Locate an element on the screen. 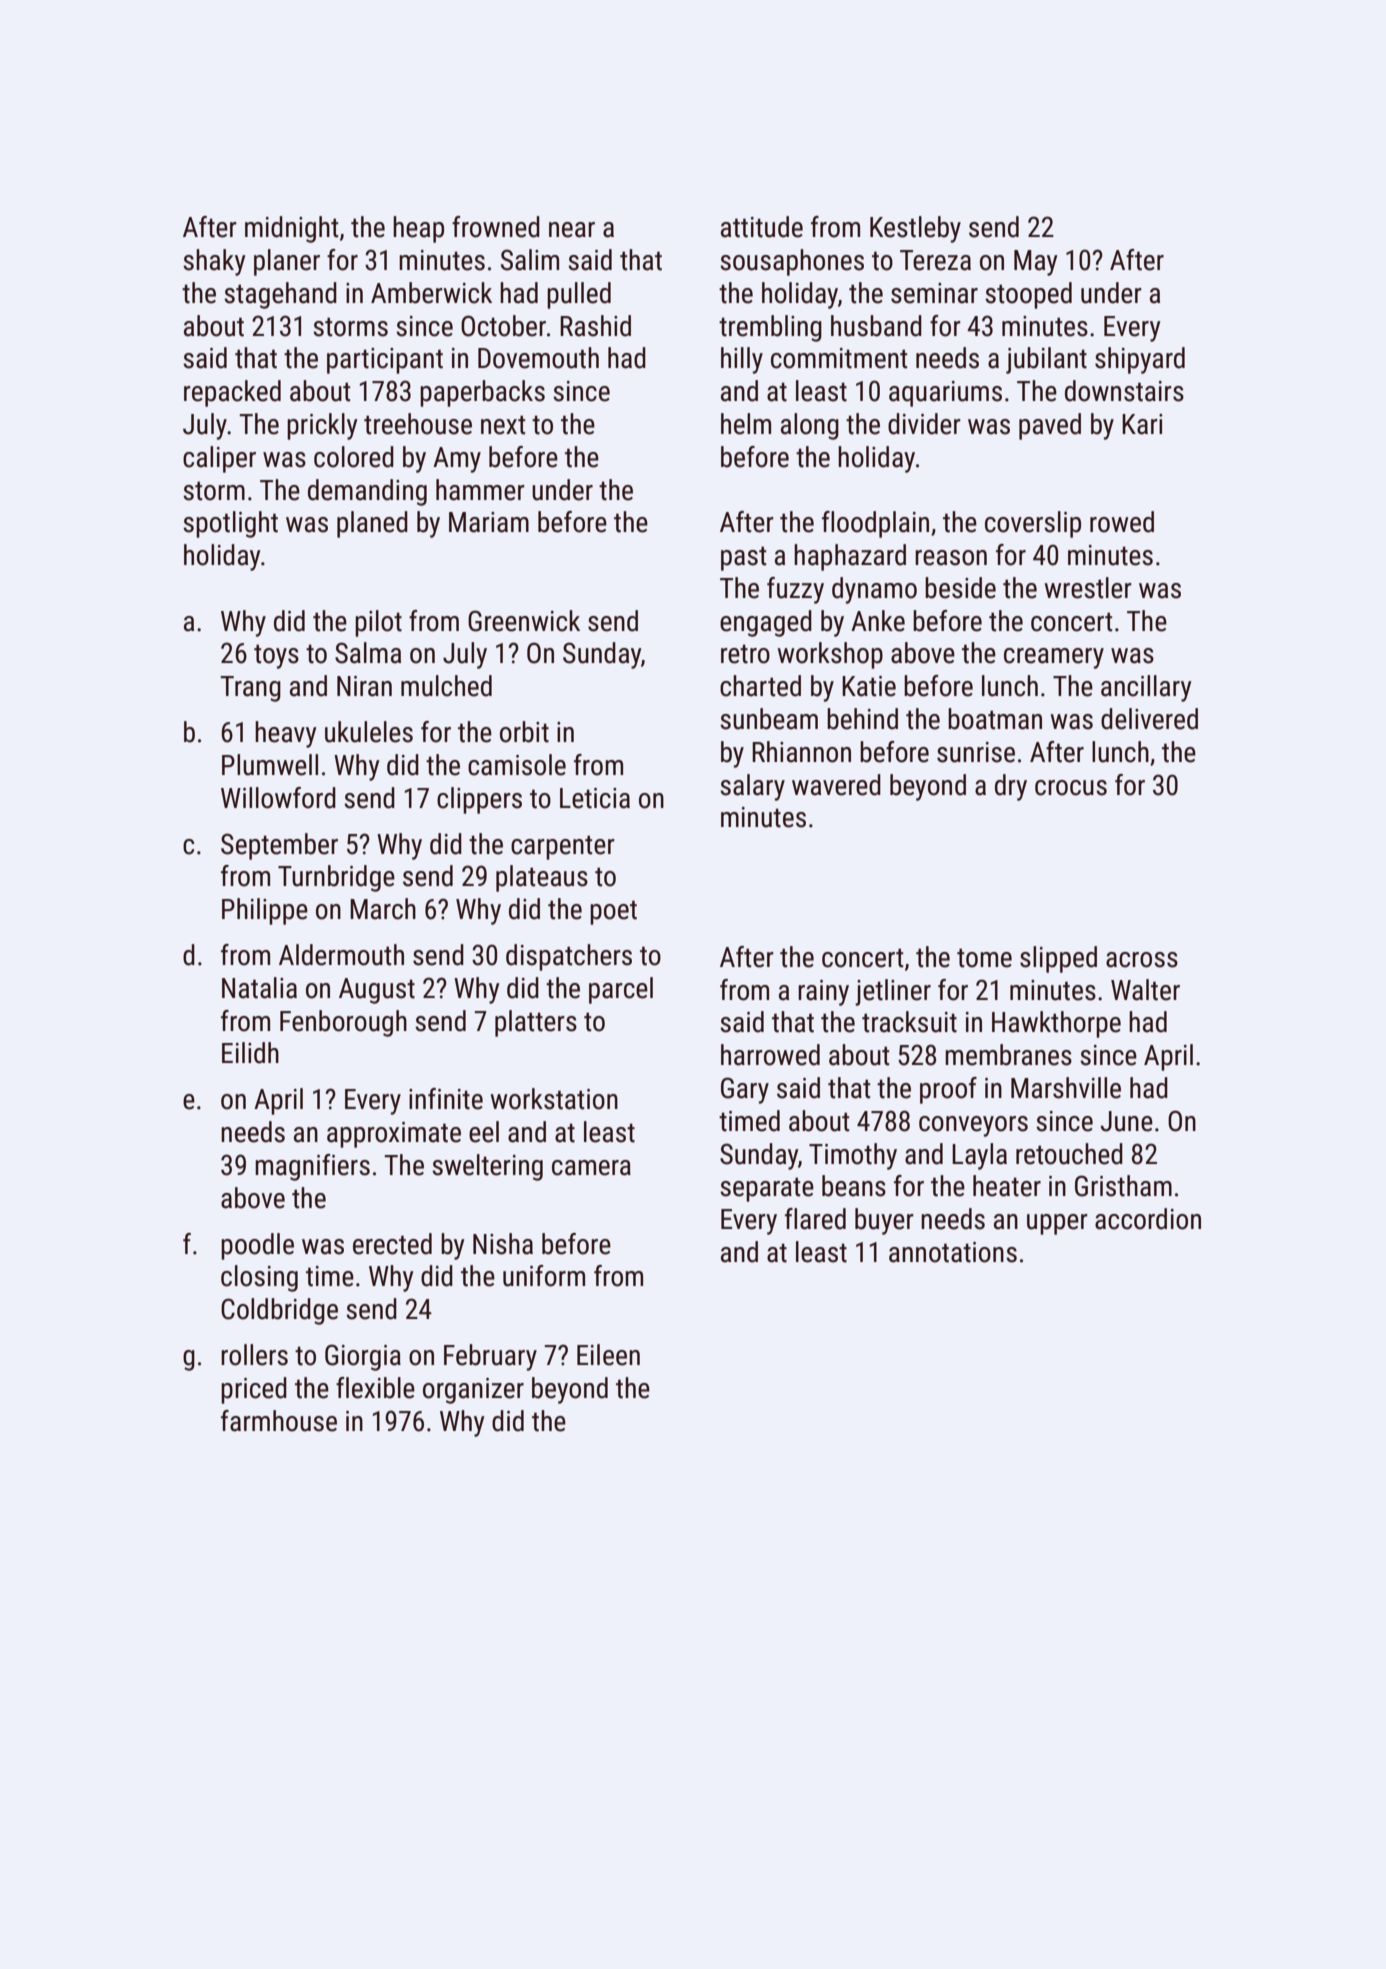 This screenshot has height=1969, width=1386. shipyard is located at coordinates (1140, 360).
